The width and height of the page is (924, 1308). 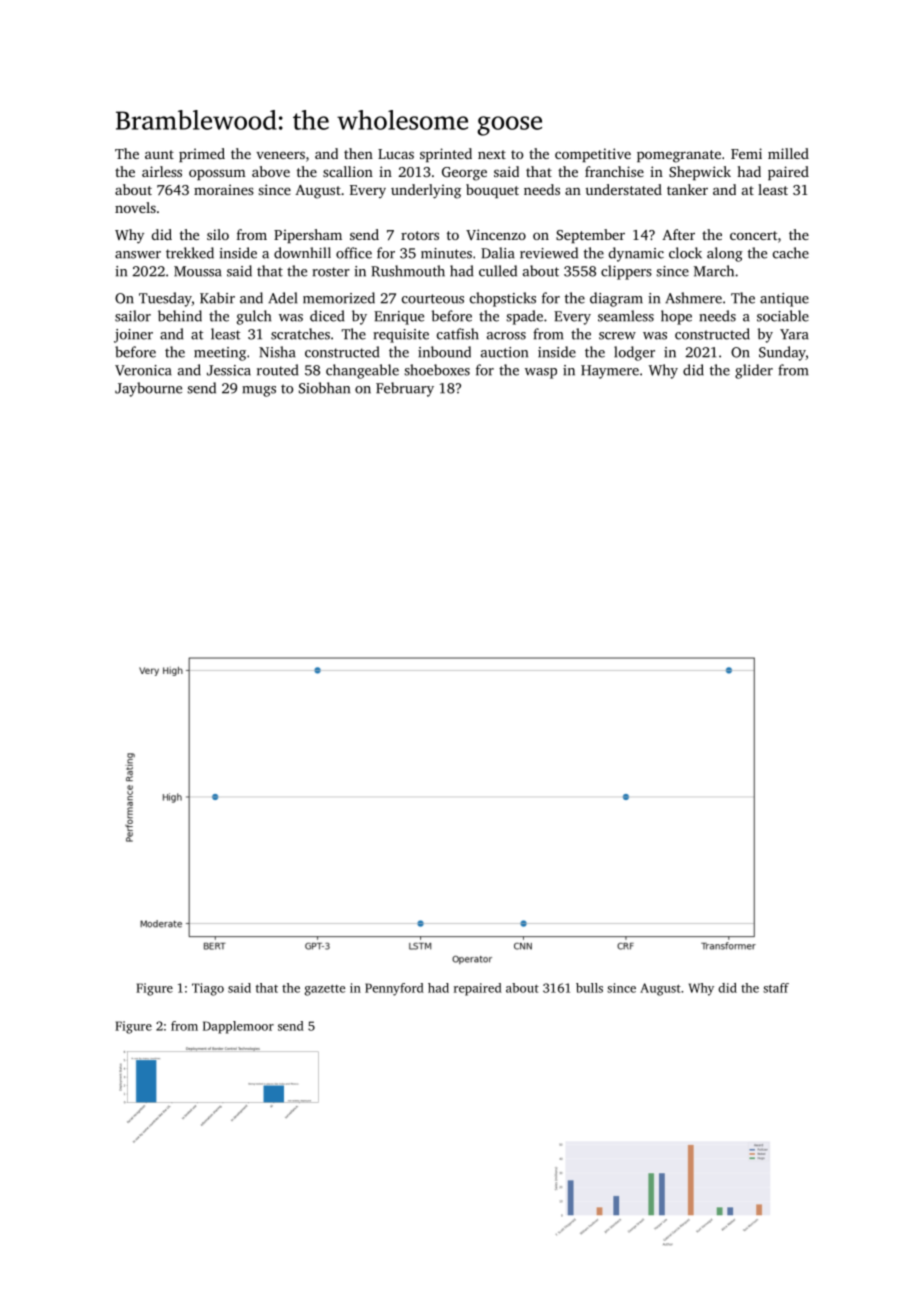 What do you see at coordinates (634, 353) in the page?
I see `lodger` at bounding box center [634, 353].
